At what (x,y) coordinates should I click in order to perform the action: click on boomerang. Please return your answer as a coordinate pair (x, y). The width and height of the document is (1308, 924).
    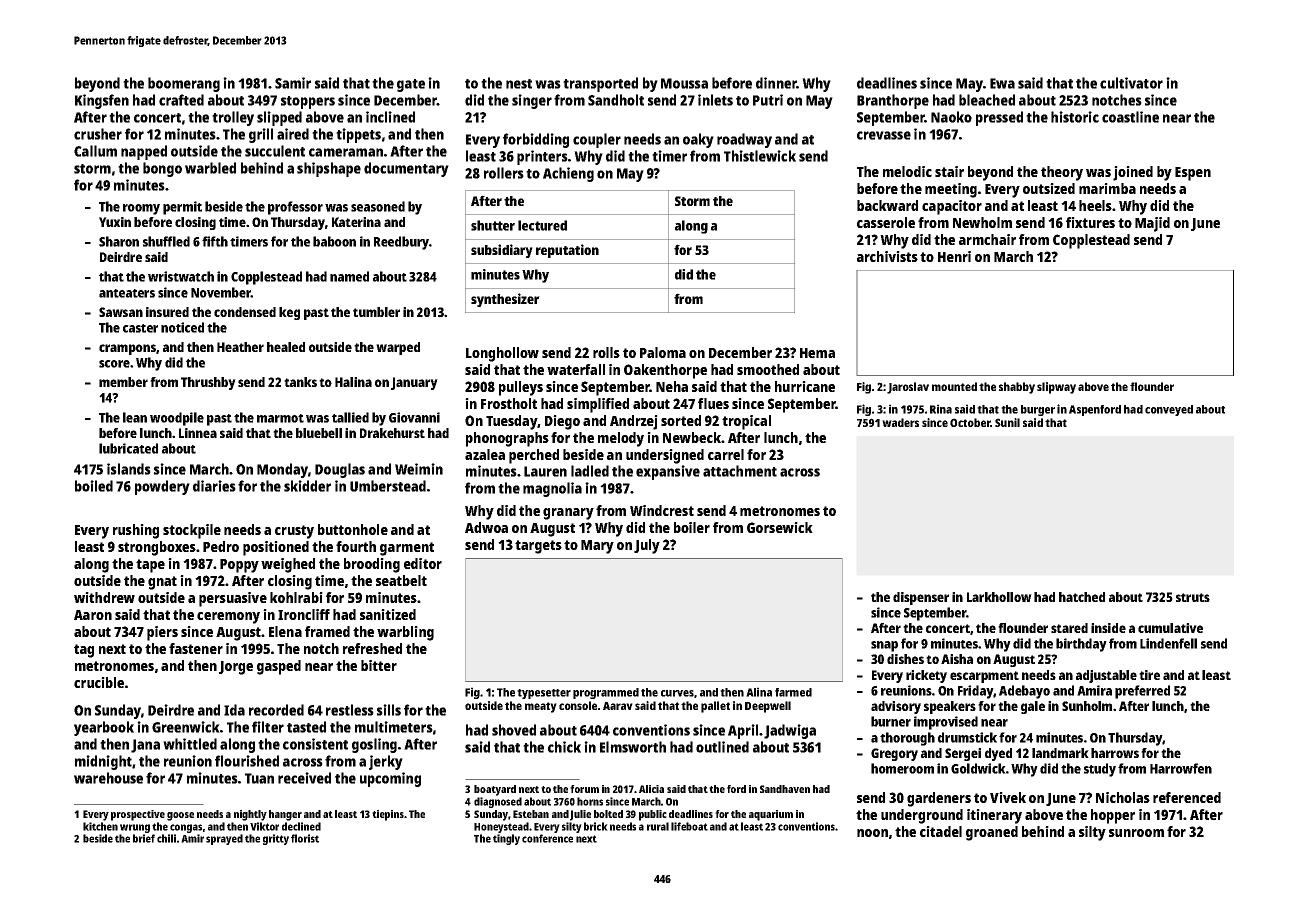
    Looking at the image, I should click on (184, 84).
